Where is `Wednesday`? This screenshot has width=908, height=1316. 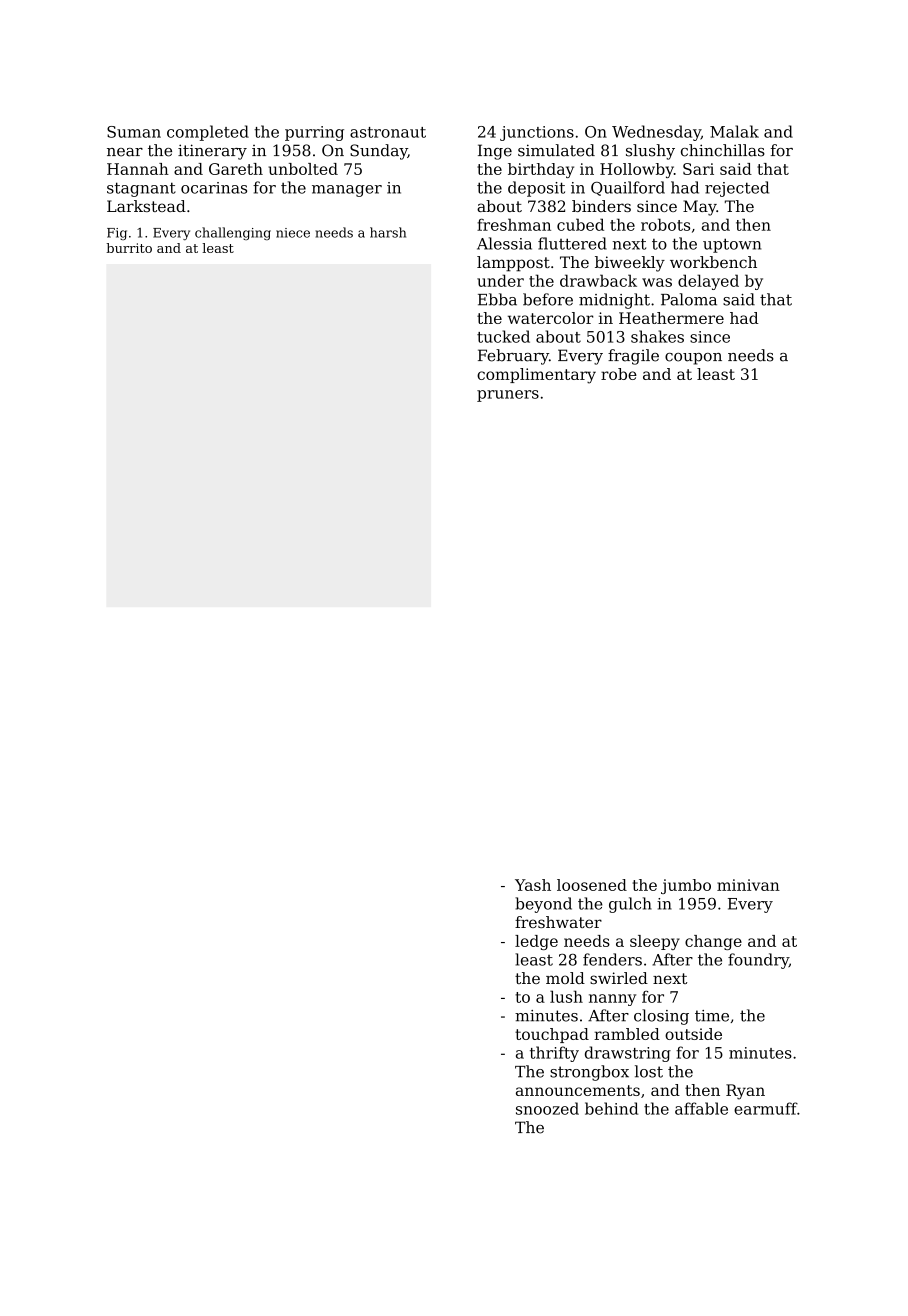 Wednesday is located at coordinates (656, 133).
